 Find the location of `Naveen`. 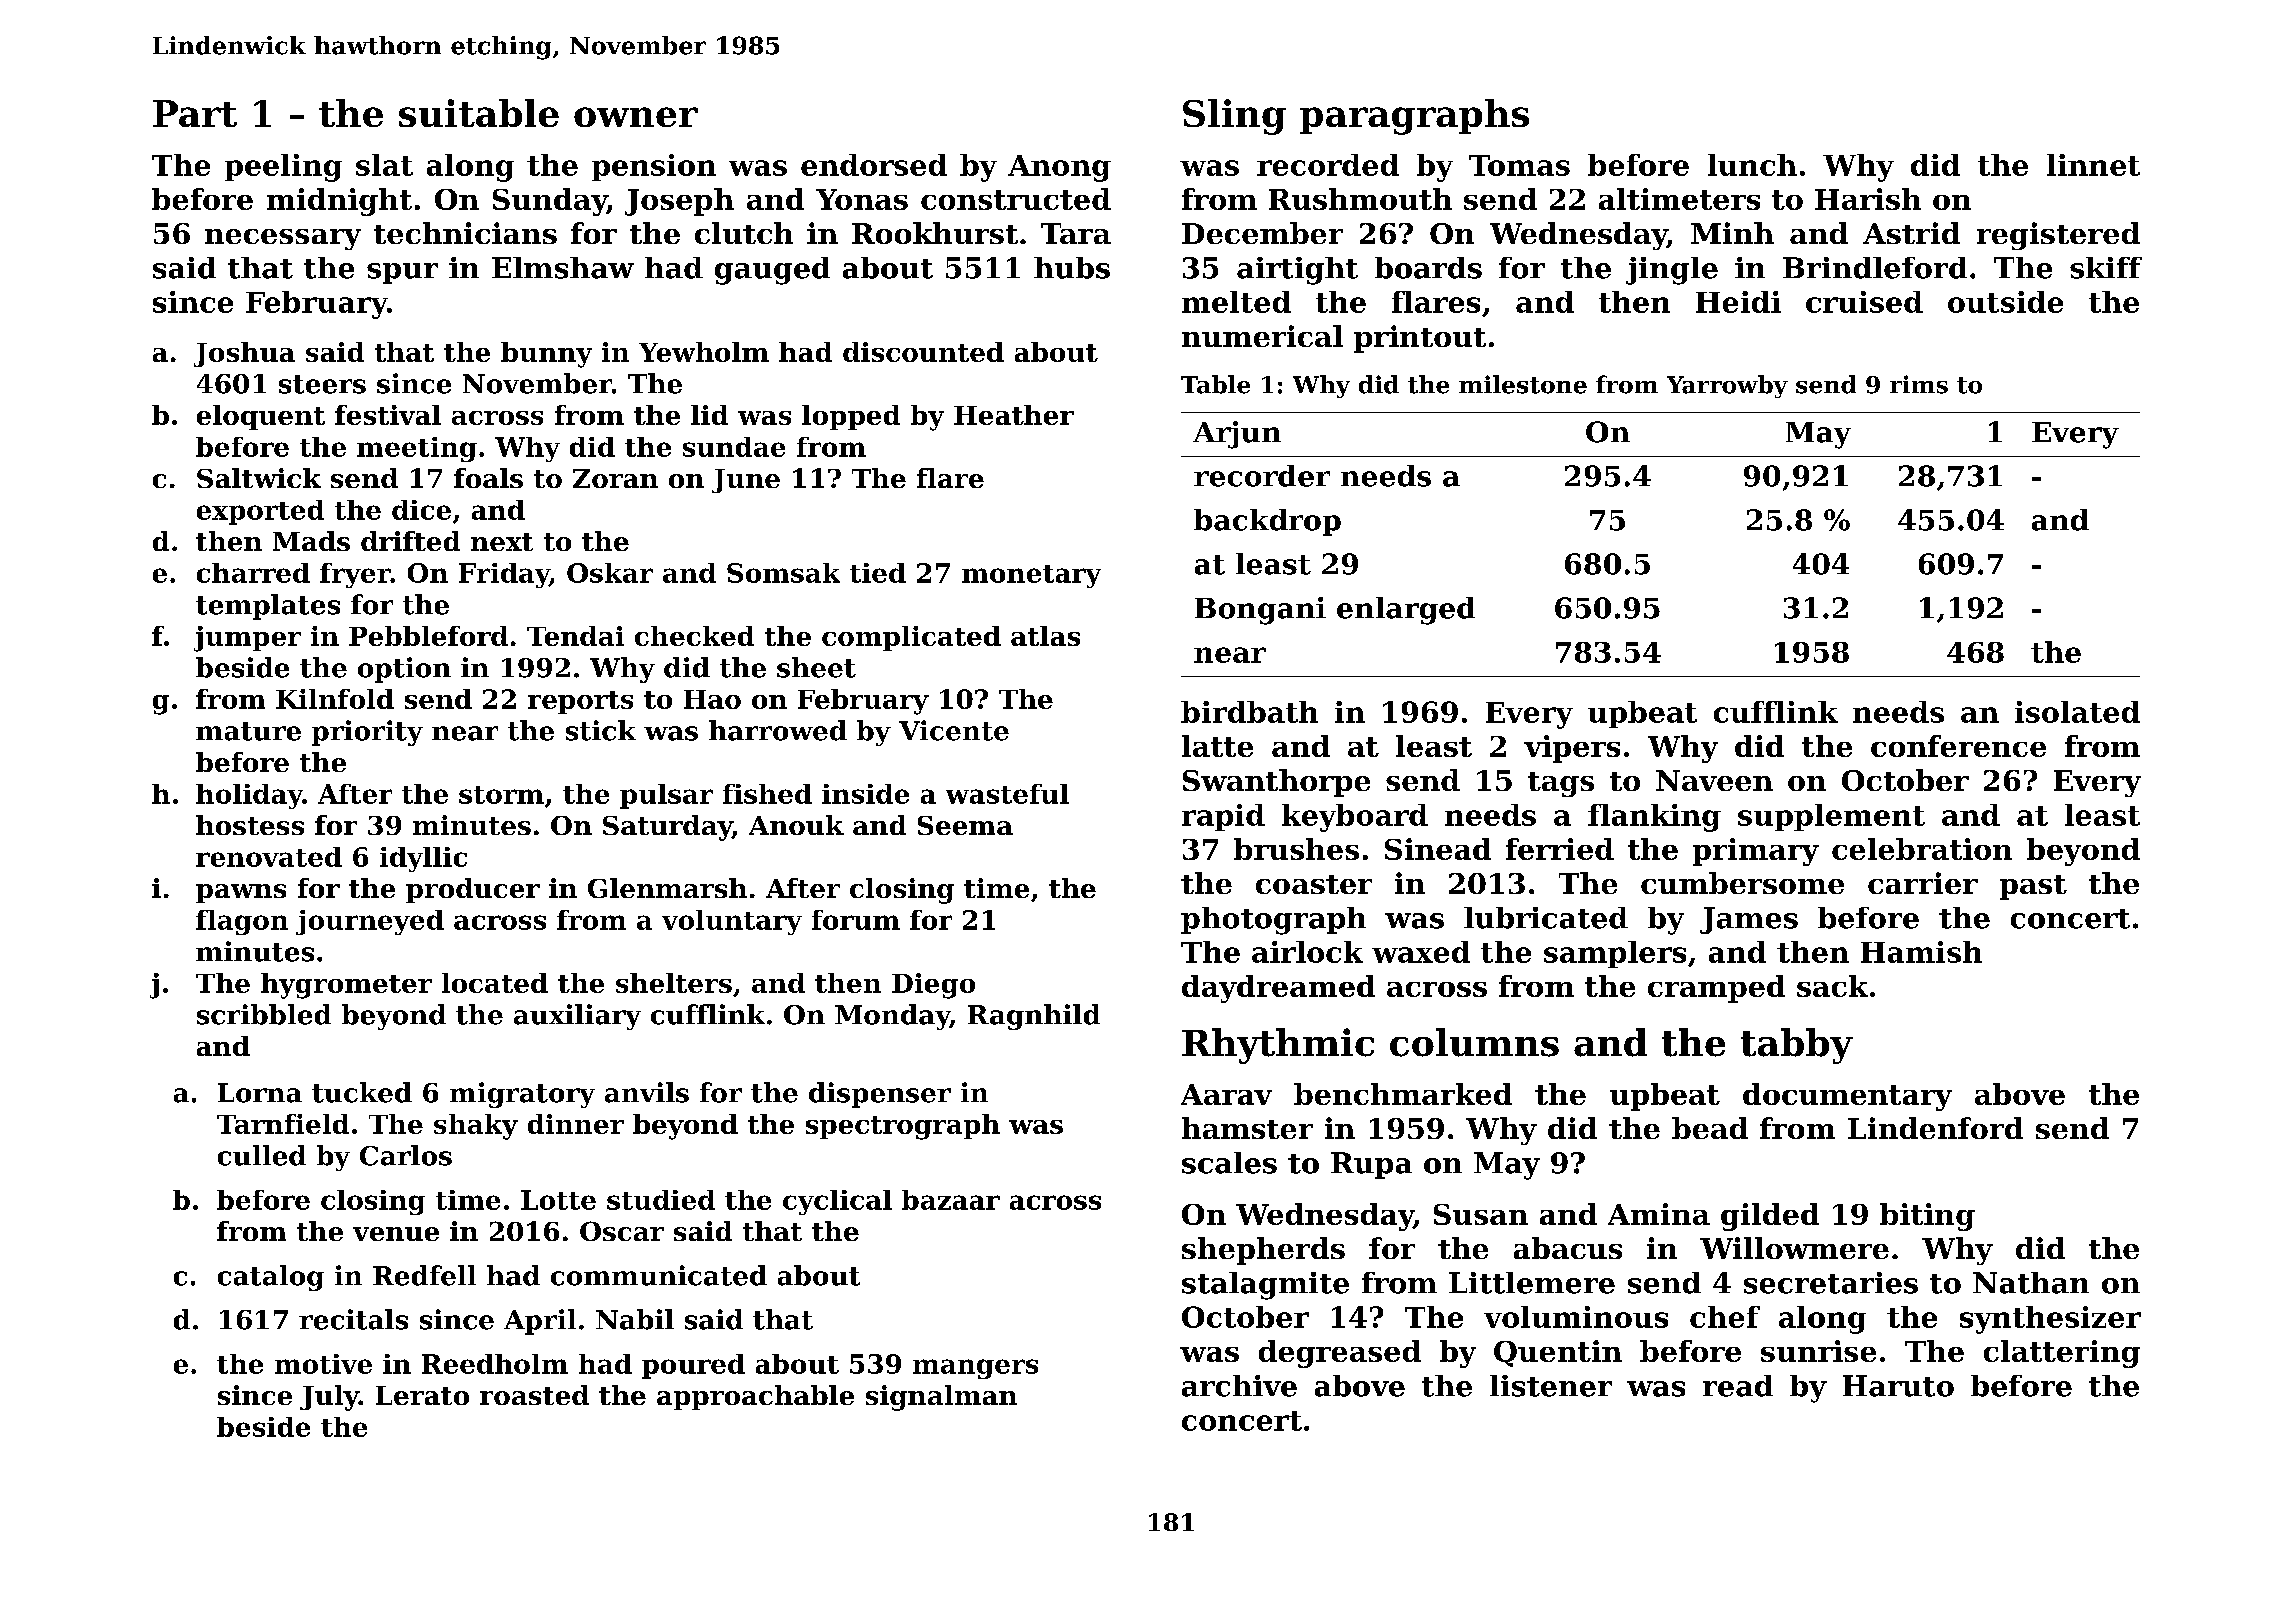

Naveen is located at coordinates (1714, 780).
